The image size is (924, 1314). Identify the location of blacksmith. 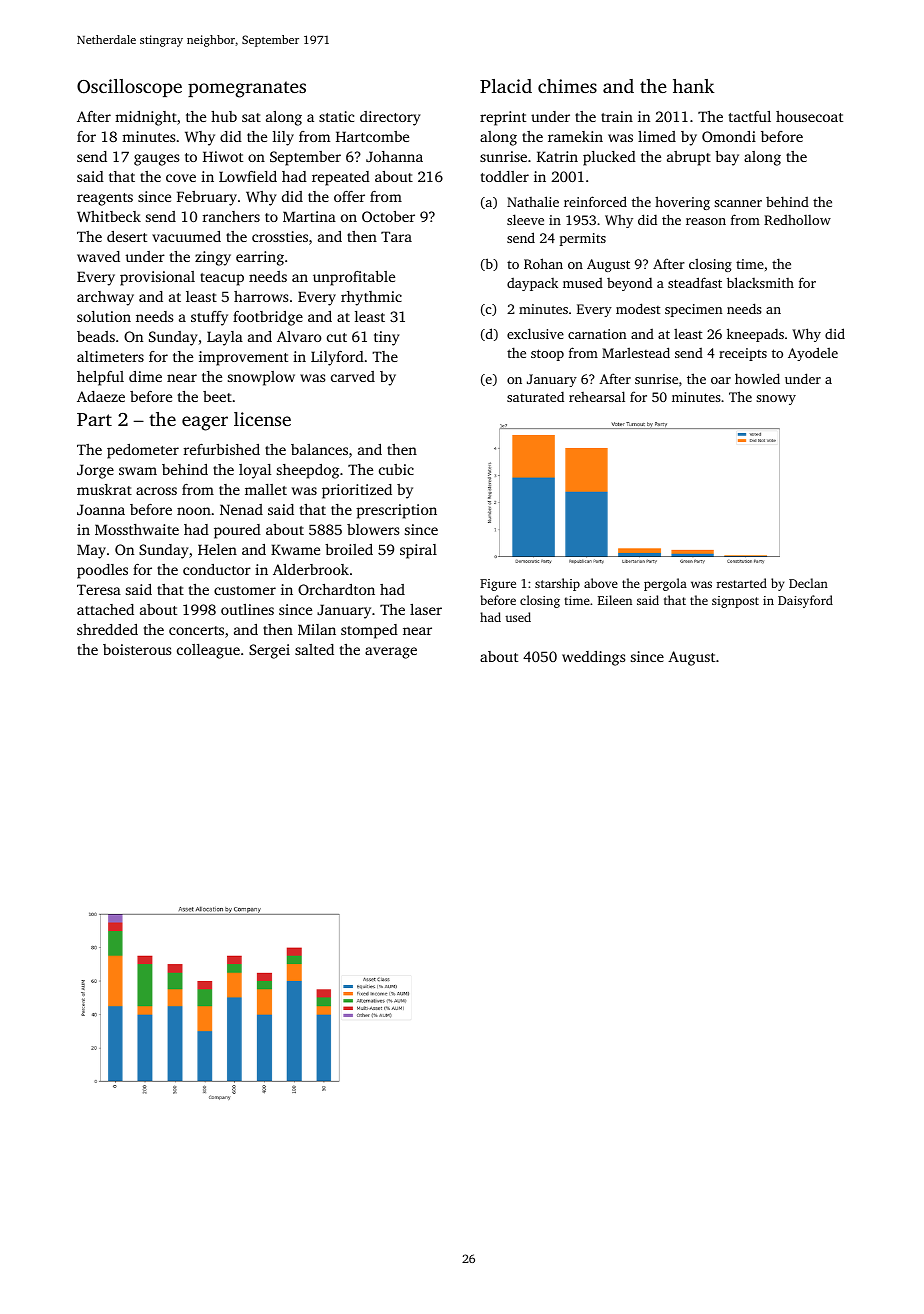
(760, 282).
